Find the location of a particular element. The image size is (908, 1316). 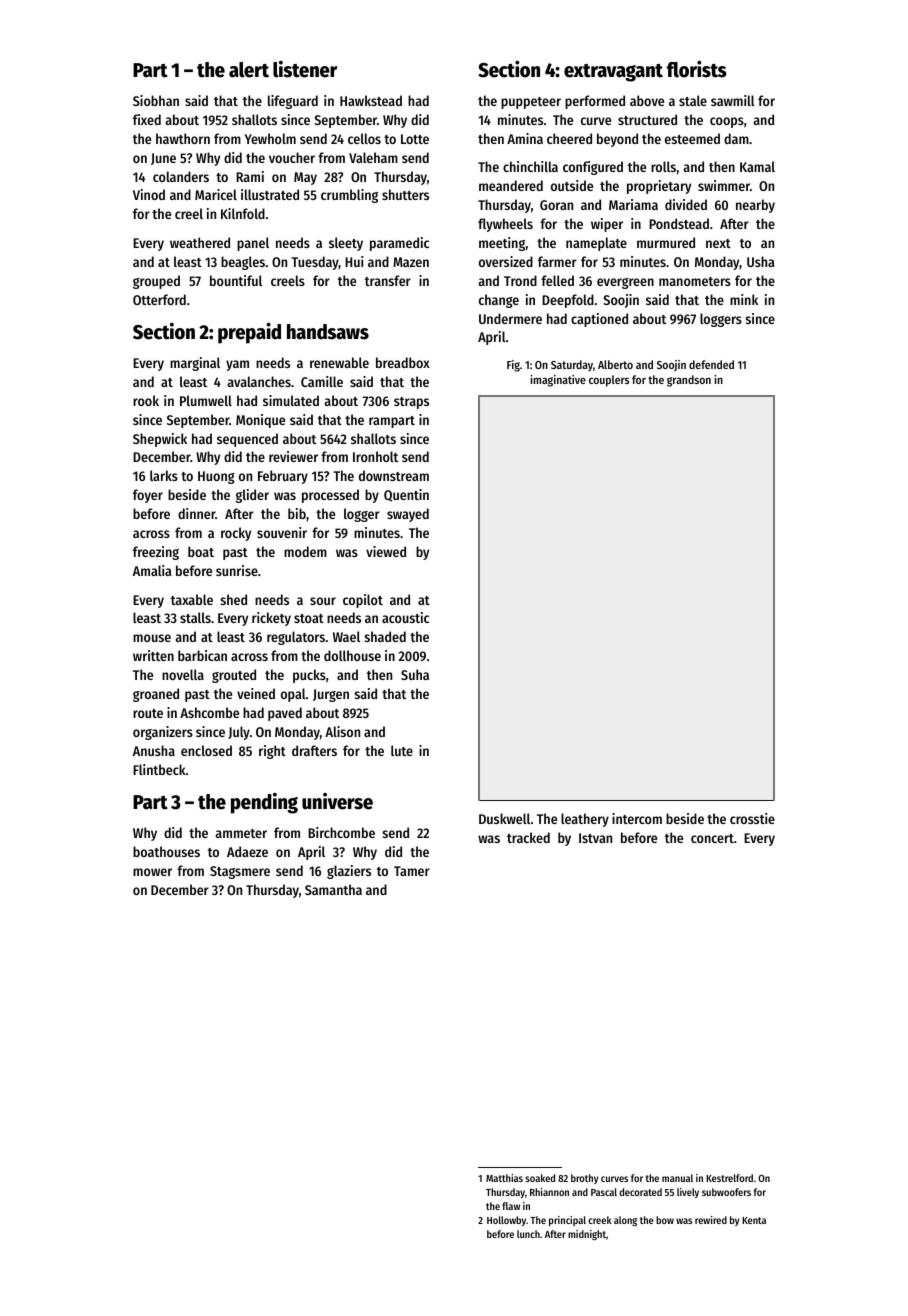

manual is located at coordinates (677, 1178).
